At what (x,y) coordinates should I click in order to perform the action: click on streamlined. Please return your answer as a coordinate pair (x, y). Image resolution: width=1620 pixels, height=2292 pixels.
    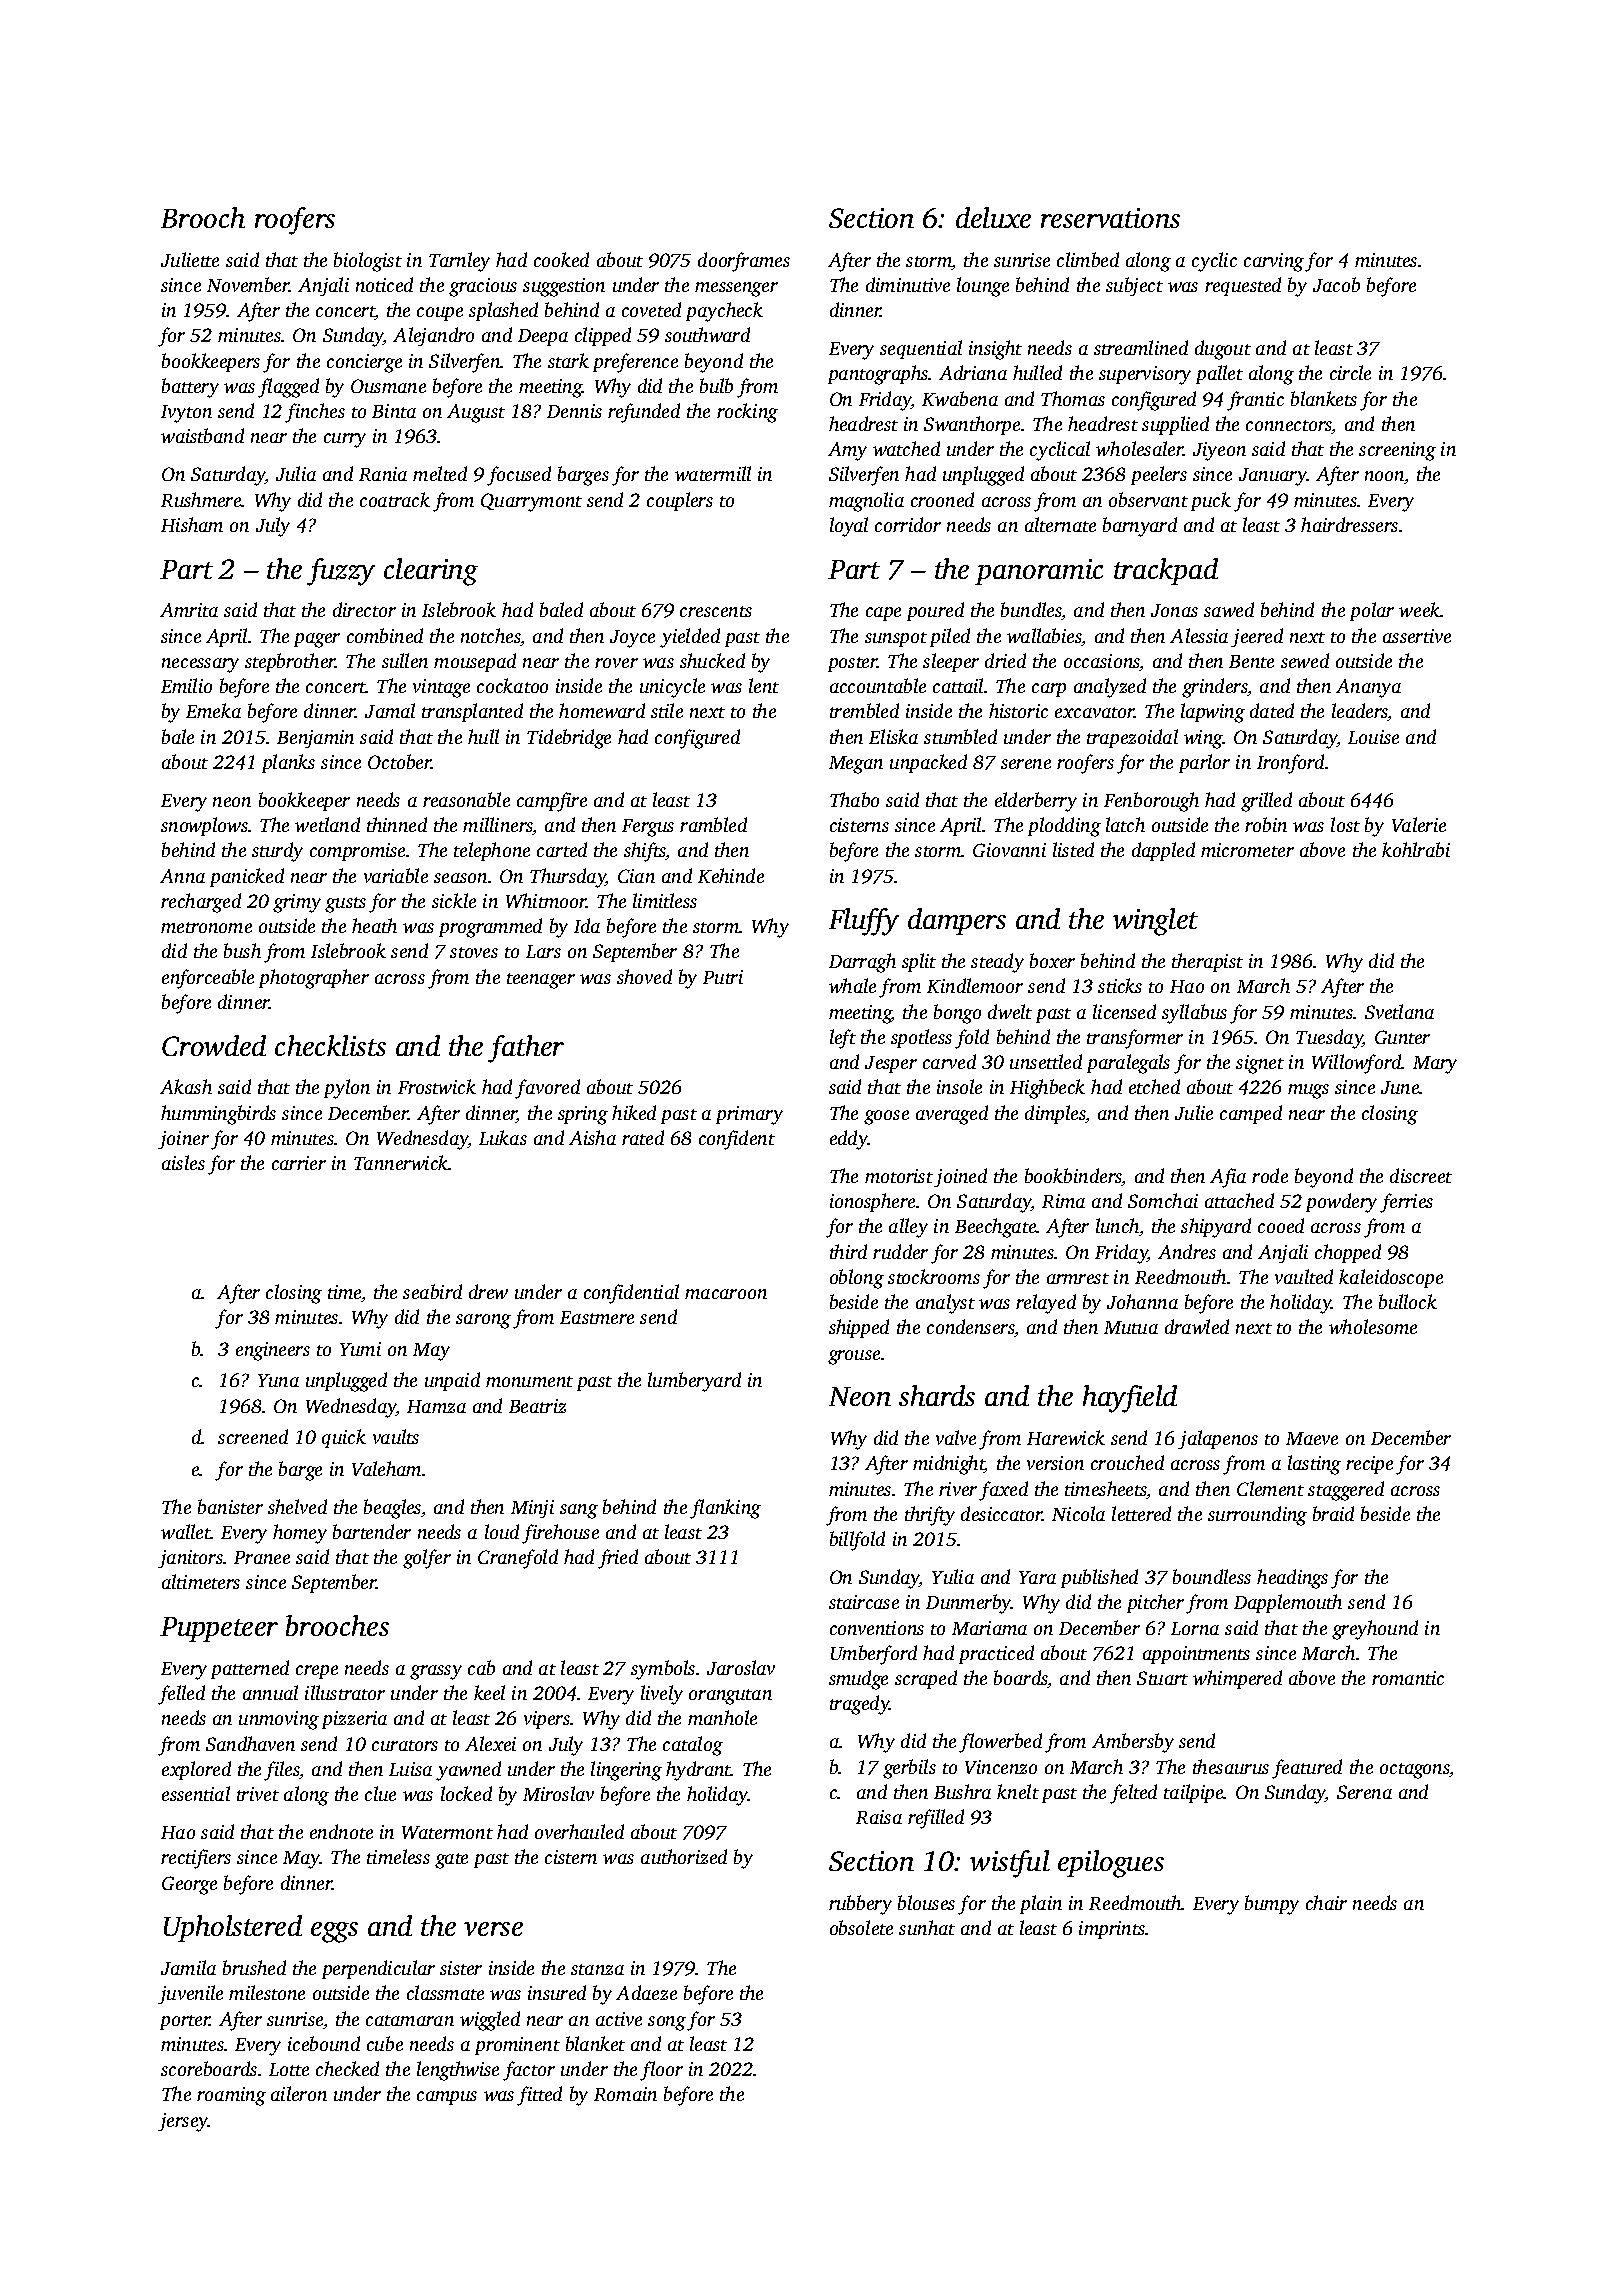
    Looking at the image, I should click on (1141, 347).
